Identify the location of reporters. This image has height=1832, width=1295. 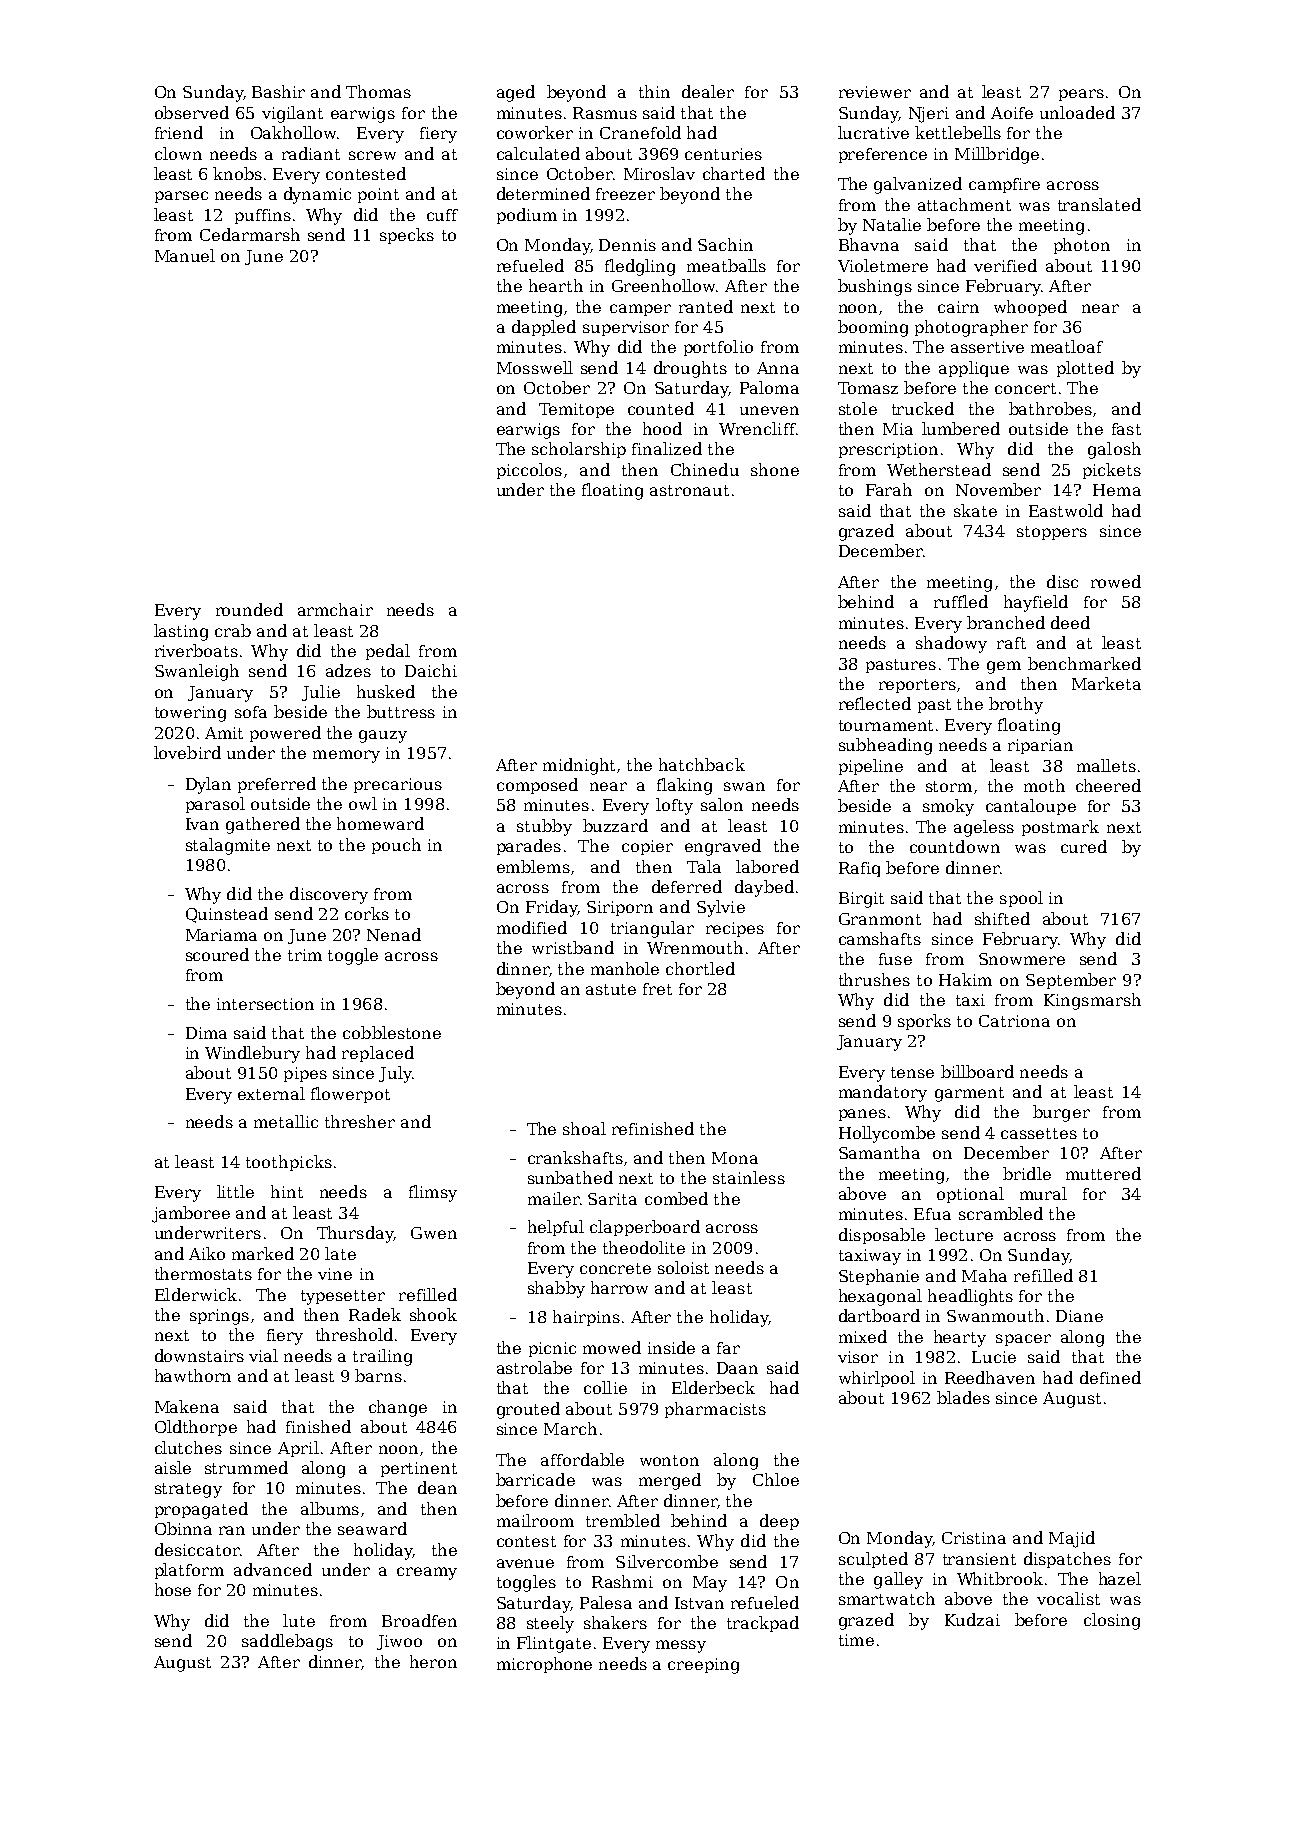
(917, 686).
